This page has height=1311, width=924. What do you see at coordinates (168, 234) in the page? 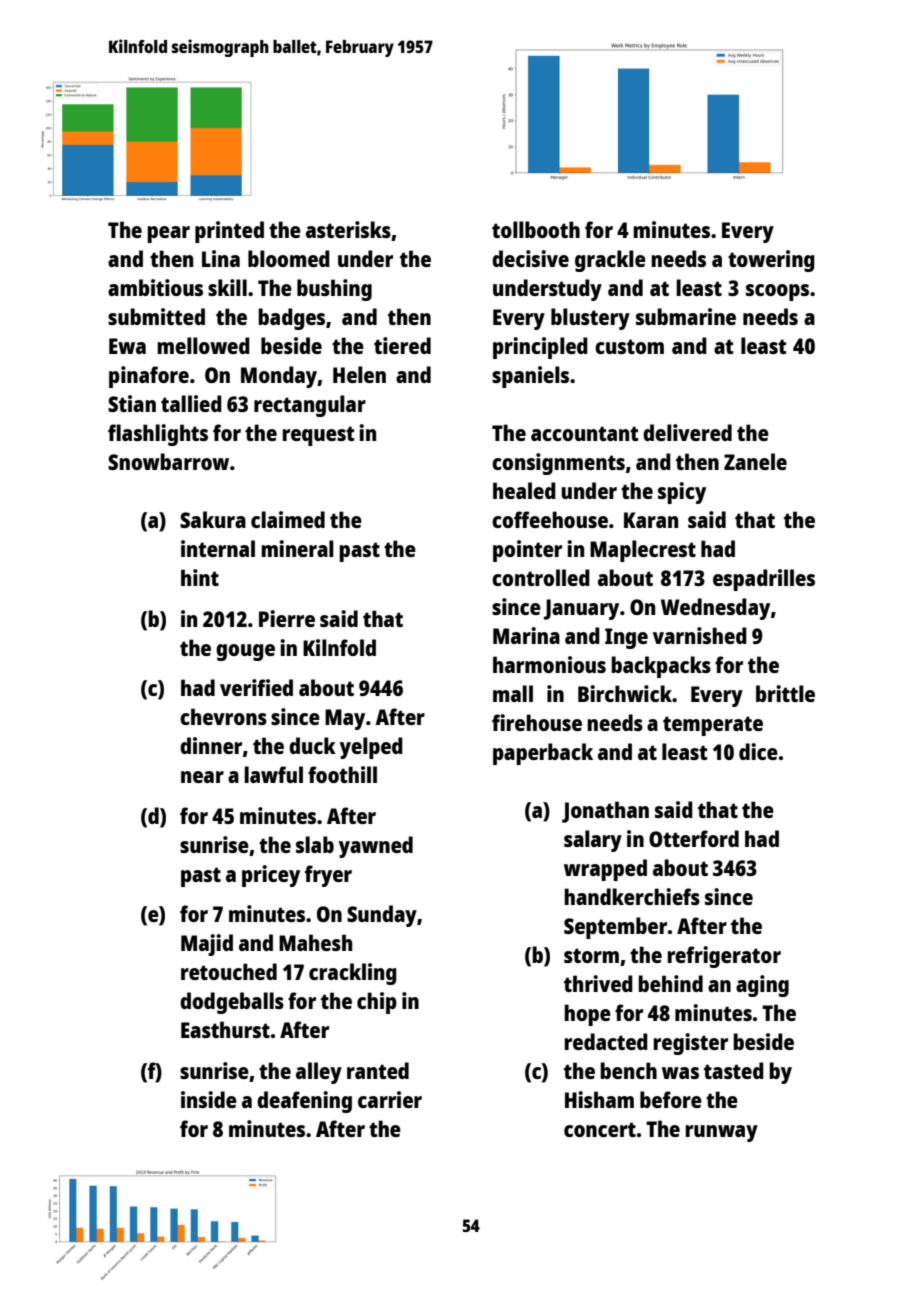
I see `pear` at bounding box center [168, 234].
